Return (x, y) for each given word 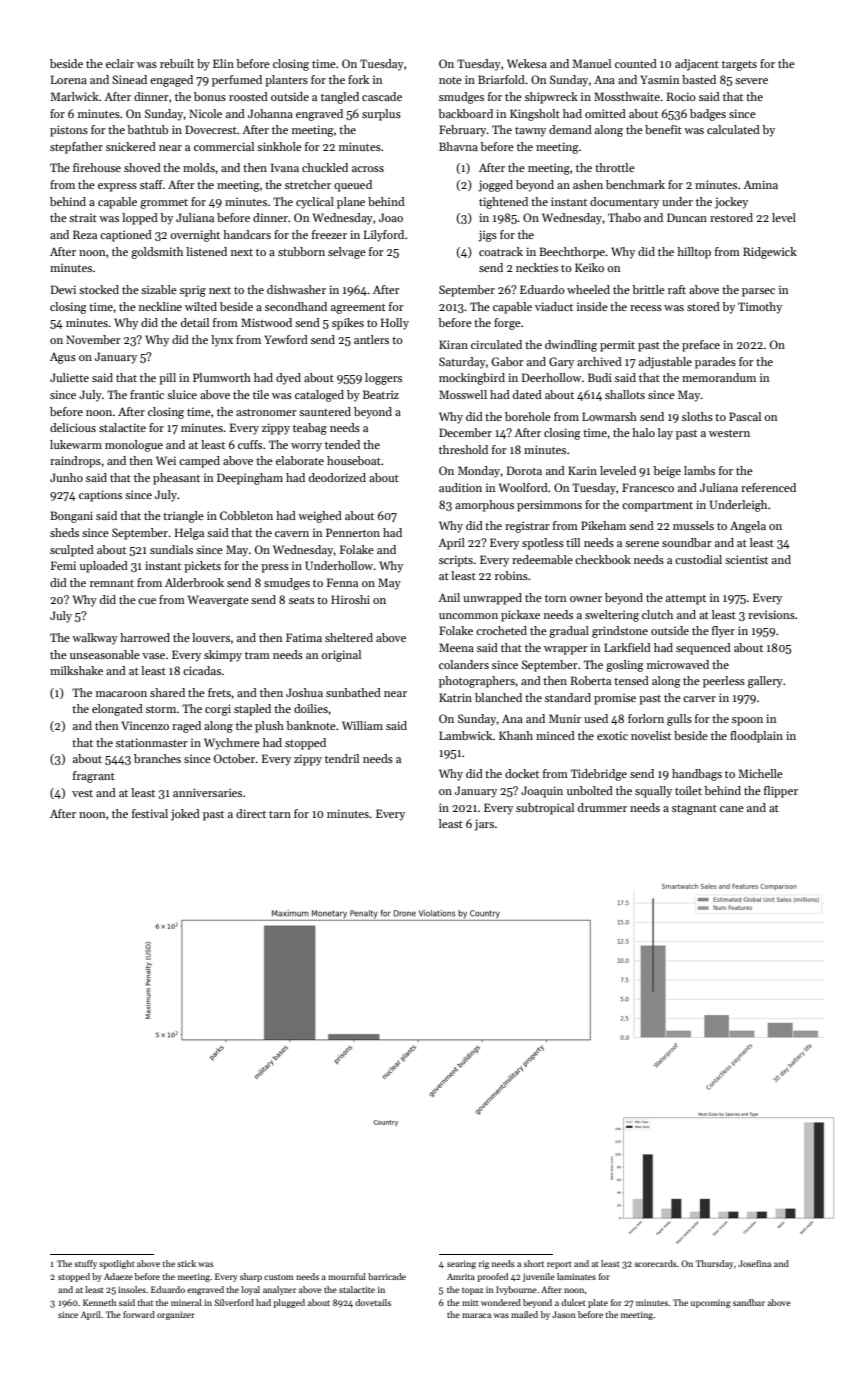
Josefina (754, 1263)
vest (82, 793)
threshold (463, 449)
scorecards (655, 1263)
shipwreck (551, 98)
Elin (223, 63)
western (729, 433)
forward (139, 1314)
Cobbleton (246, 515)
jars (484, 825)
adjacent (697, 65)
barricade (387, 1276)
